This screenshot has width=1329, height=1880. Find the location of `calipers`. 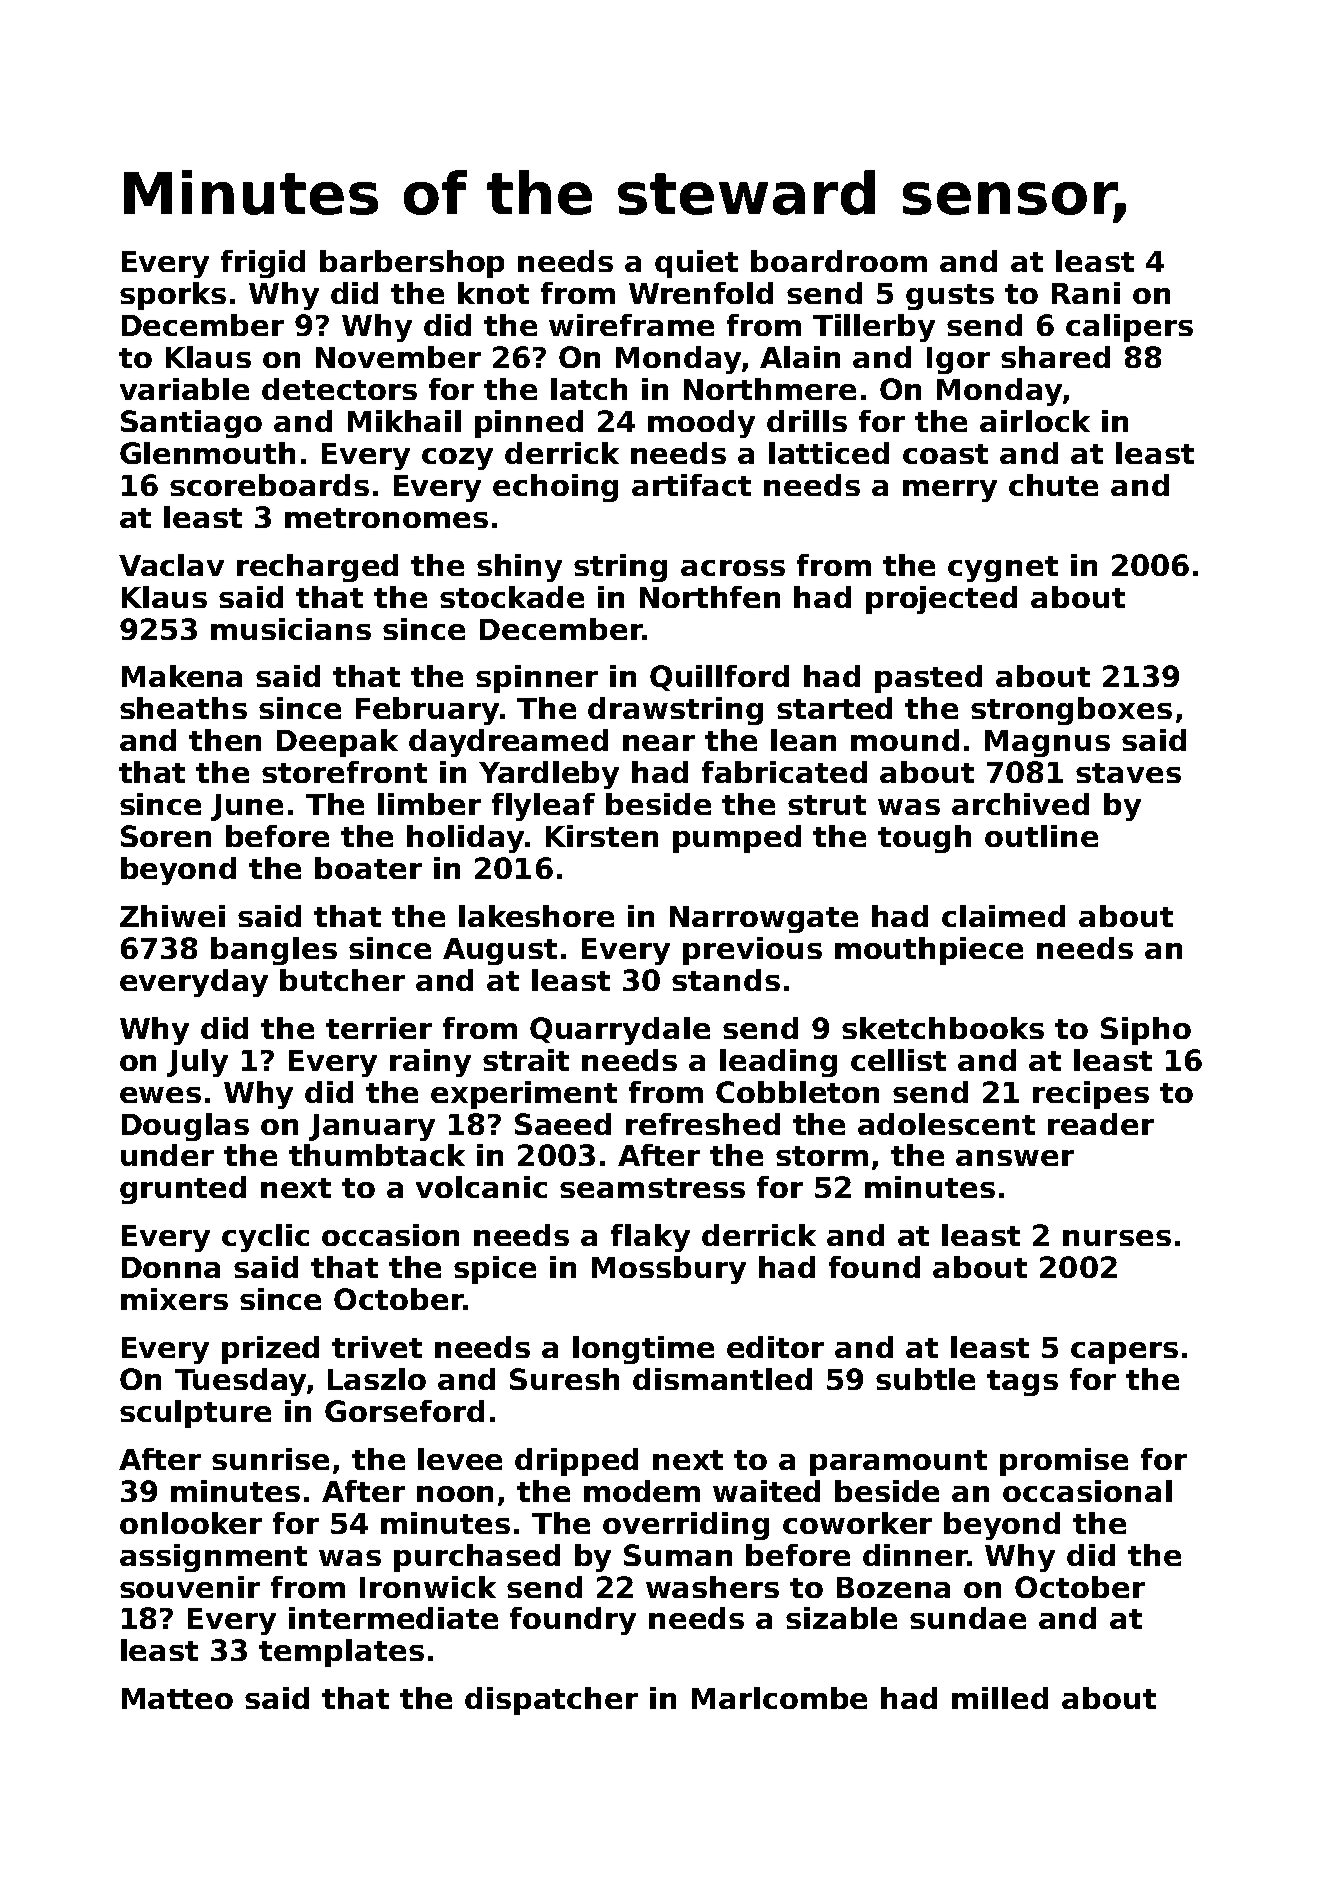

calipers is located at coordinates (1129, 328).
